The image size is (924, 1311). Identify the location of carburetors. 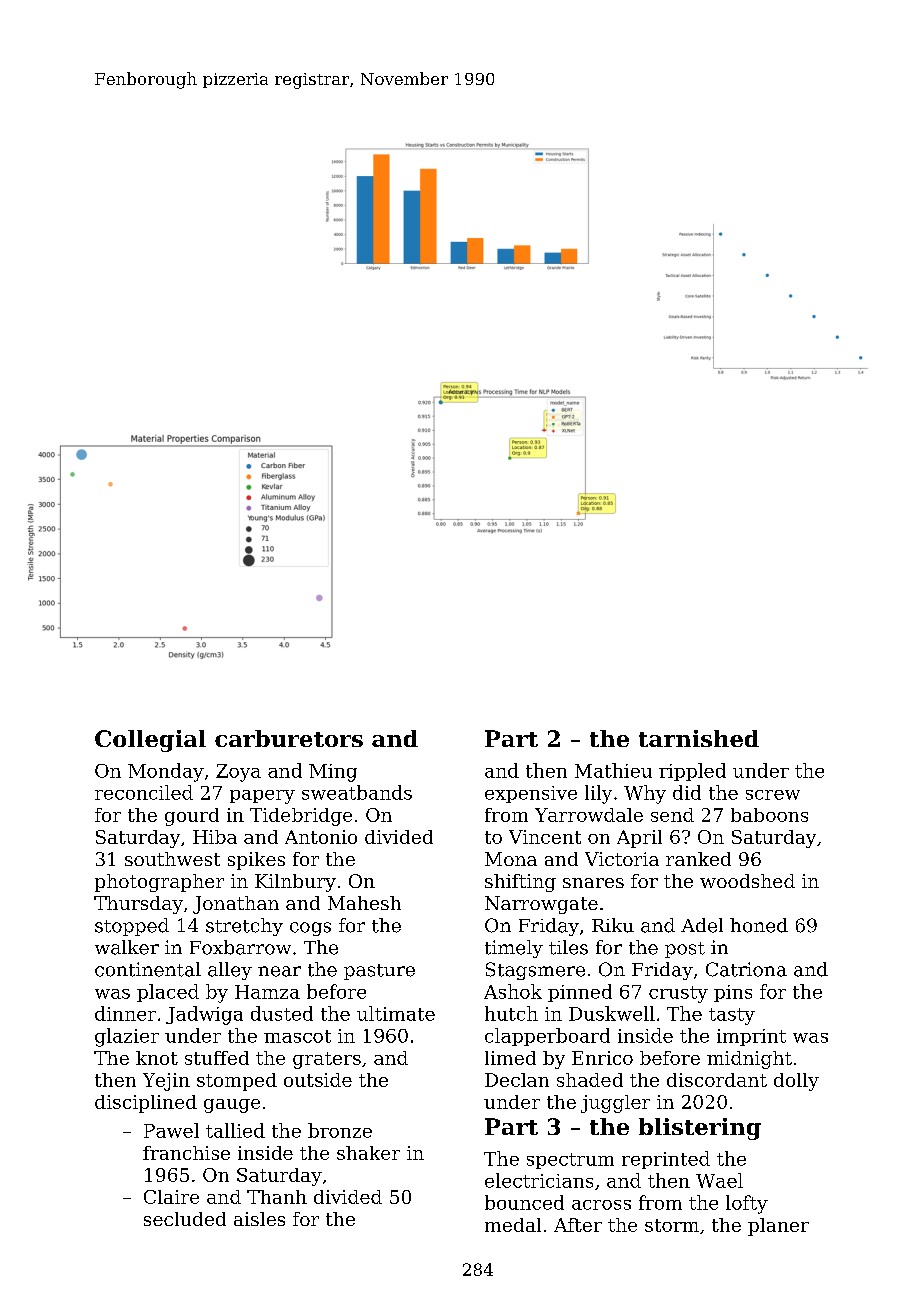
(289, 738).
